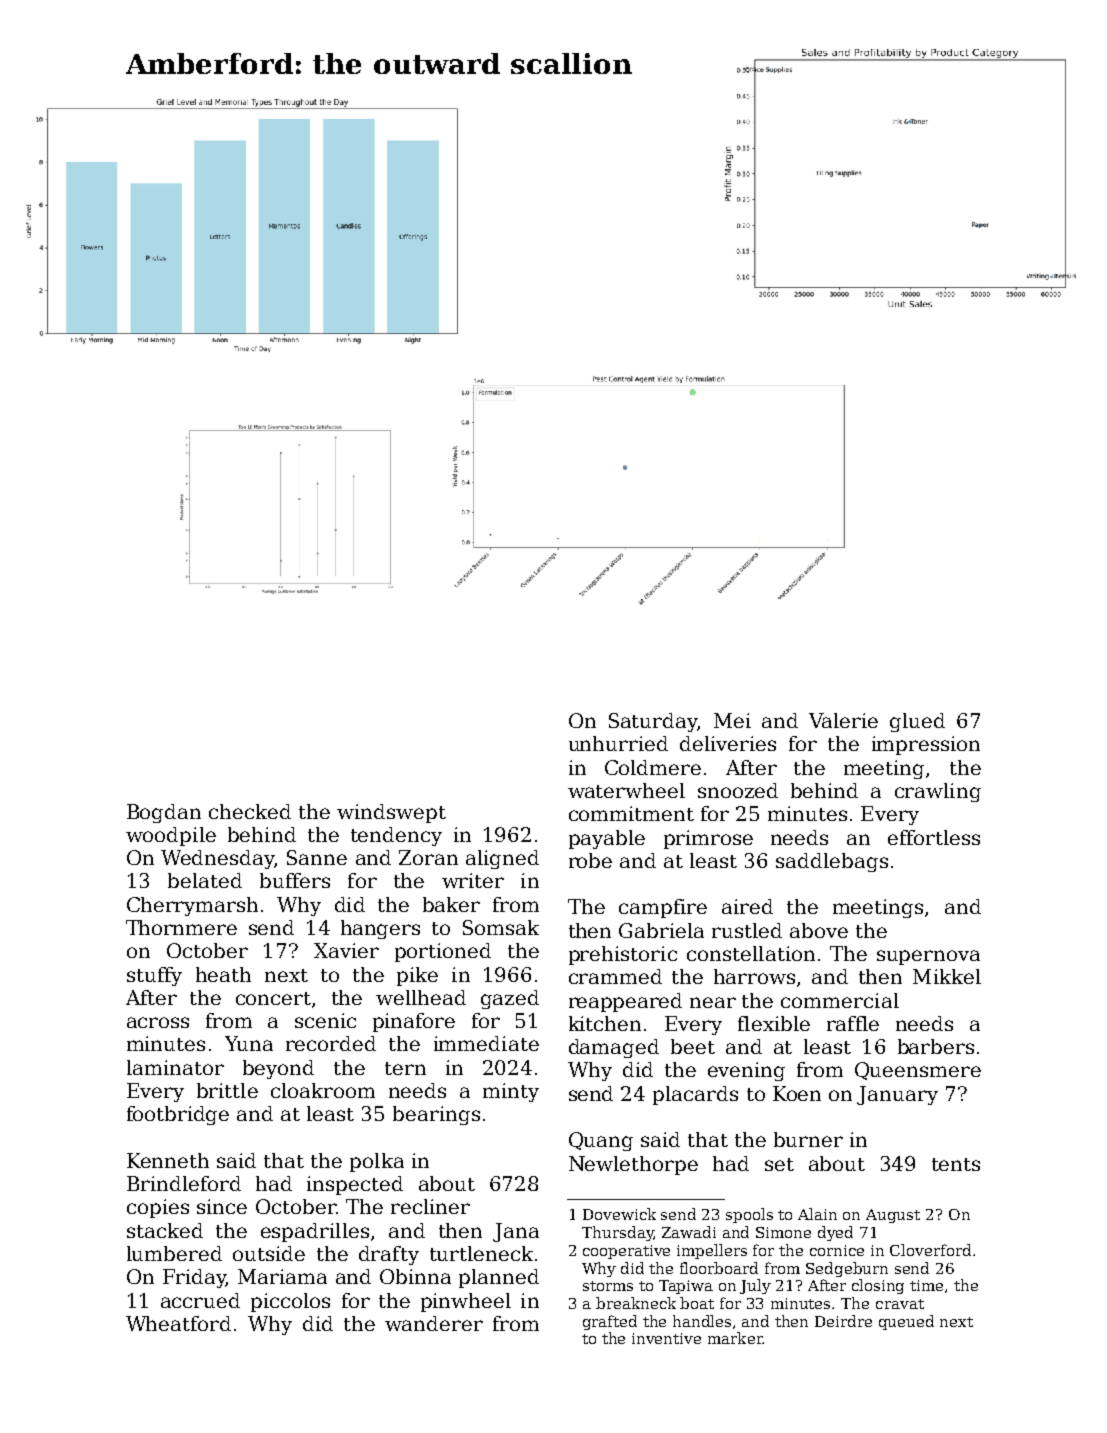 This screenshot has width=1107, height=1433. What do you see at coordinates (840, 1000) in the screenshot?
I see `commercial` at bounding box center [840, 1000].
